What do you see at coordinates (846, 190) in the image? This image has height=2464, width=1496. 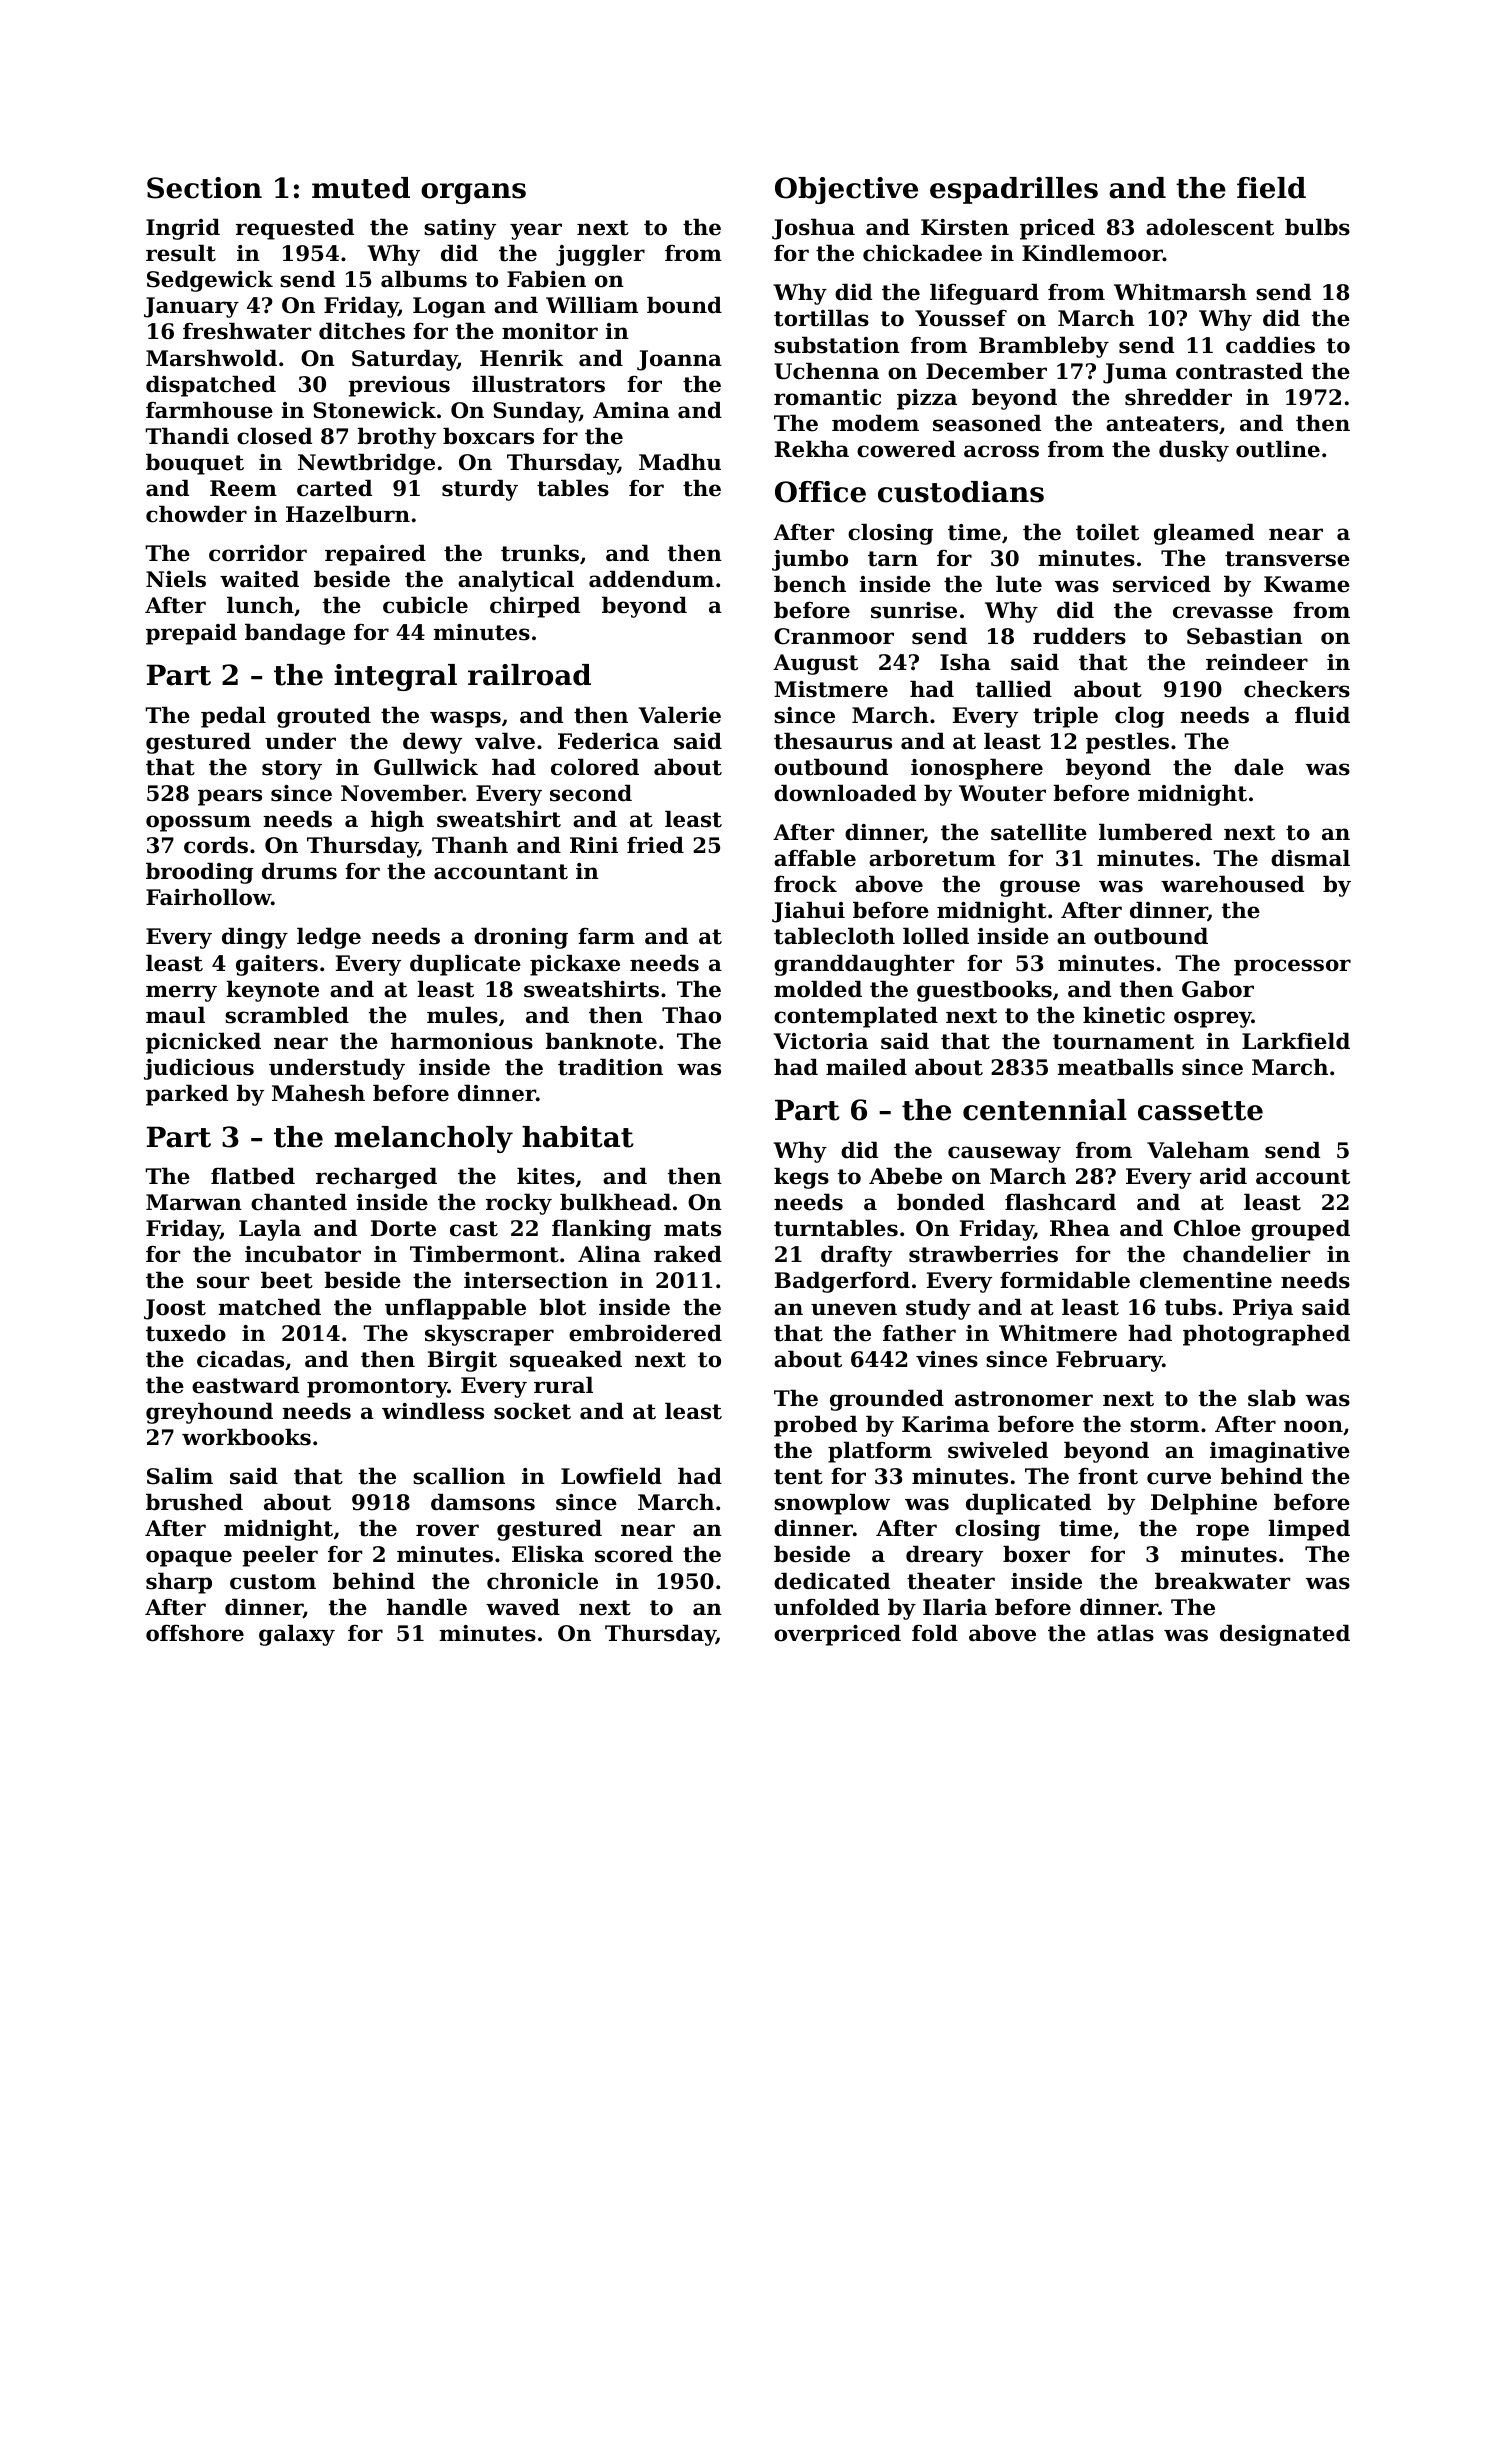 I see `Objective` at bounding box center [846, 190].
